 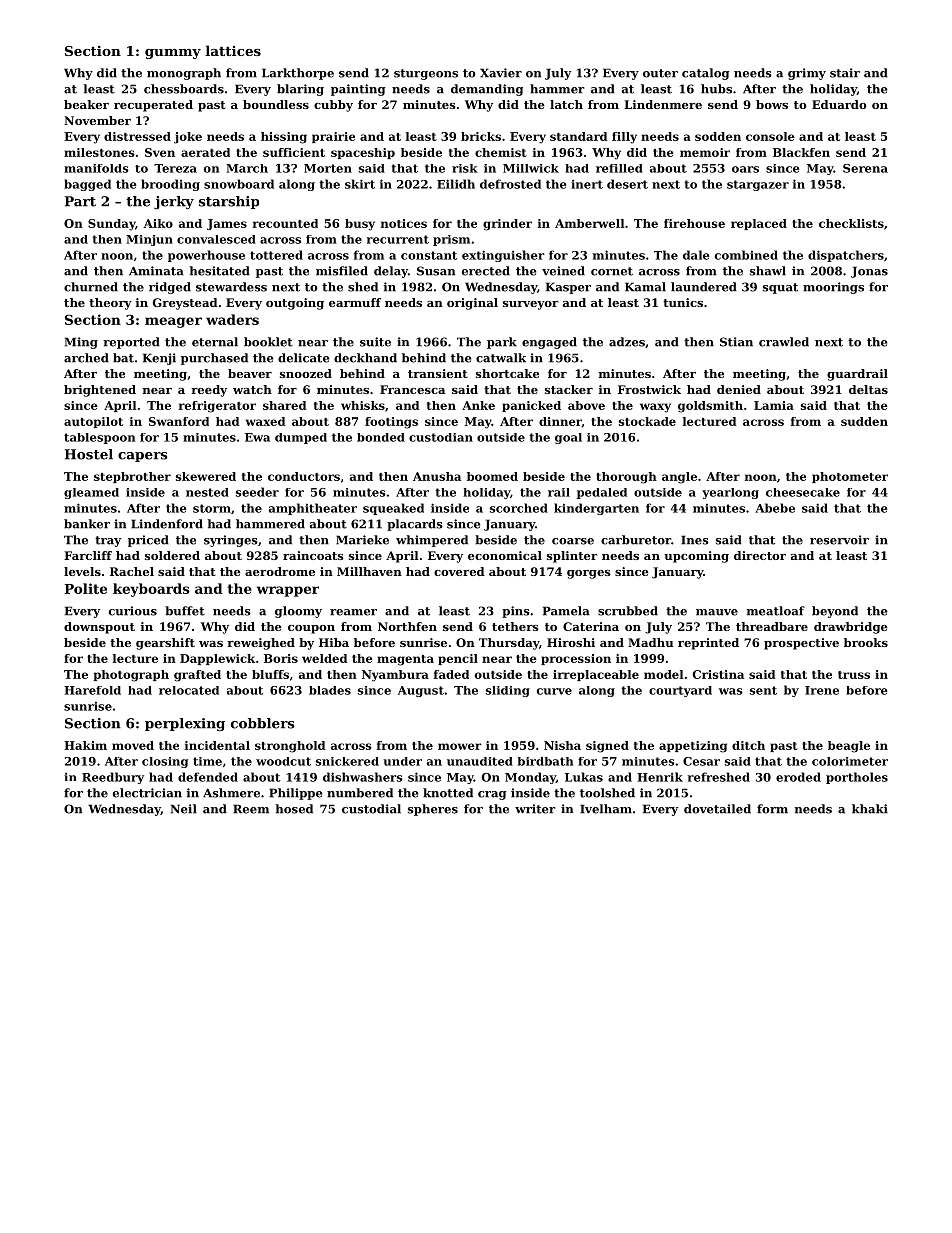 What do you see at coordinates (433, 810) in the document?
I see `spheres` at bounding box center [433, 810].
